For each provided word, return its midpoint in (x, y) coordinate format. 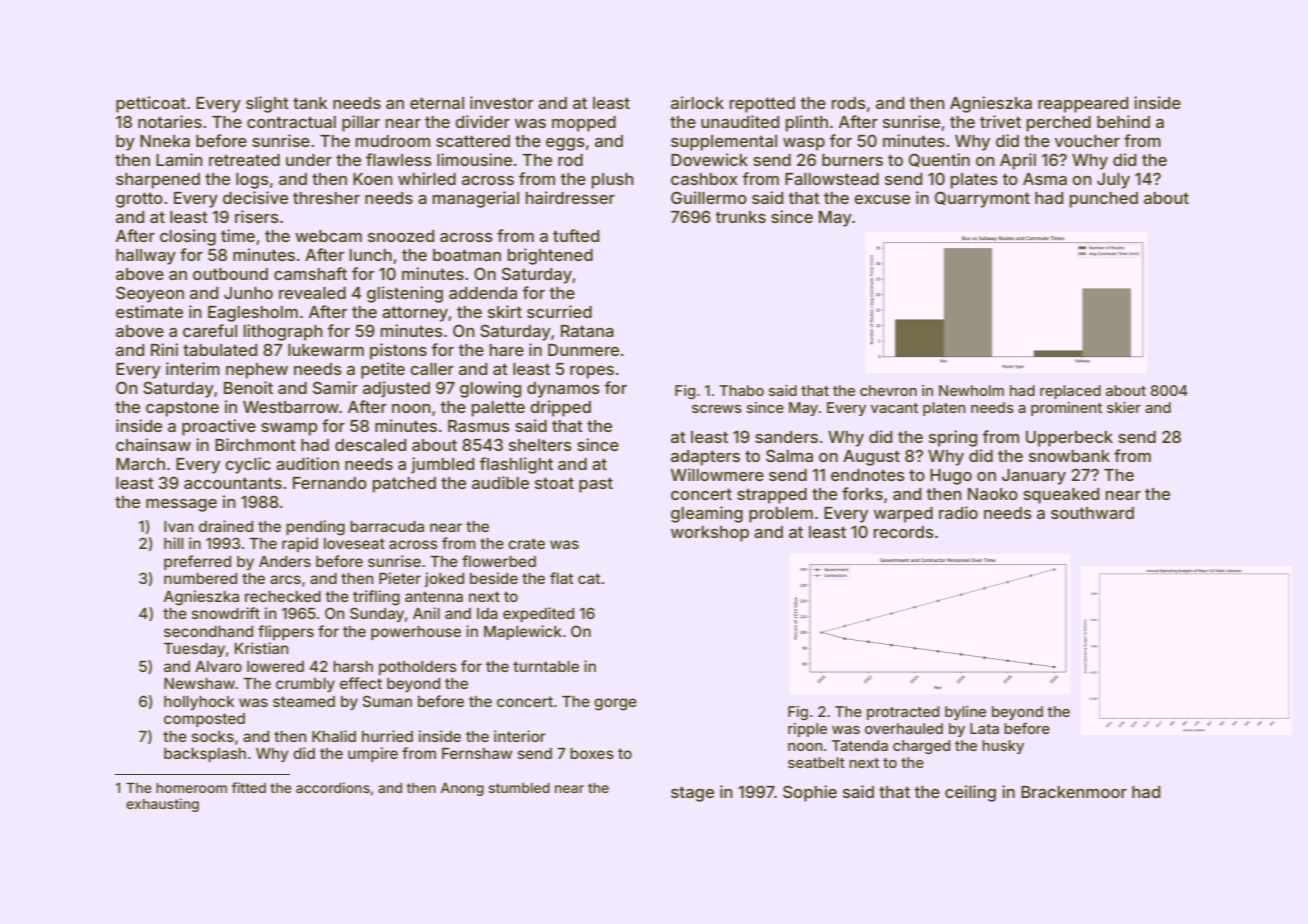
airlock (697, 102)
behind (1123, 121)
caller (432, 369)
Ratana (587, 331)
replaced (1070, 392)
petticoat (151, 104)
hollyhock (199, 703)
